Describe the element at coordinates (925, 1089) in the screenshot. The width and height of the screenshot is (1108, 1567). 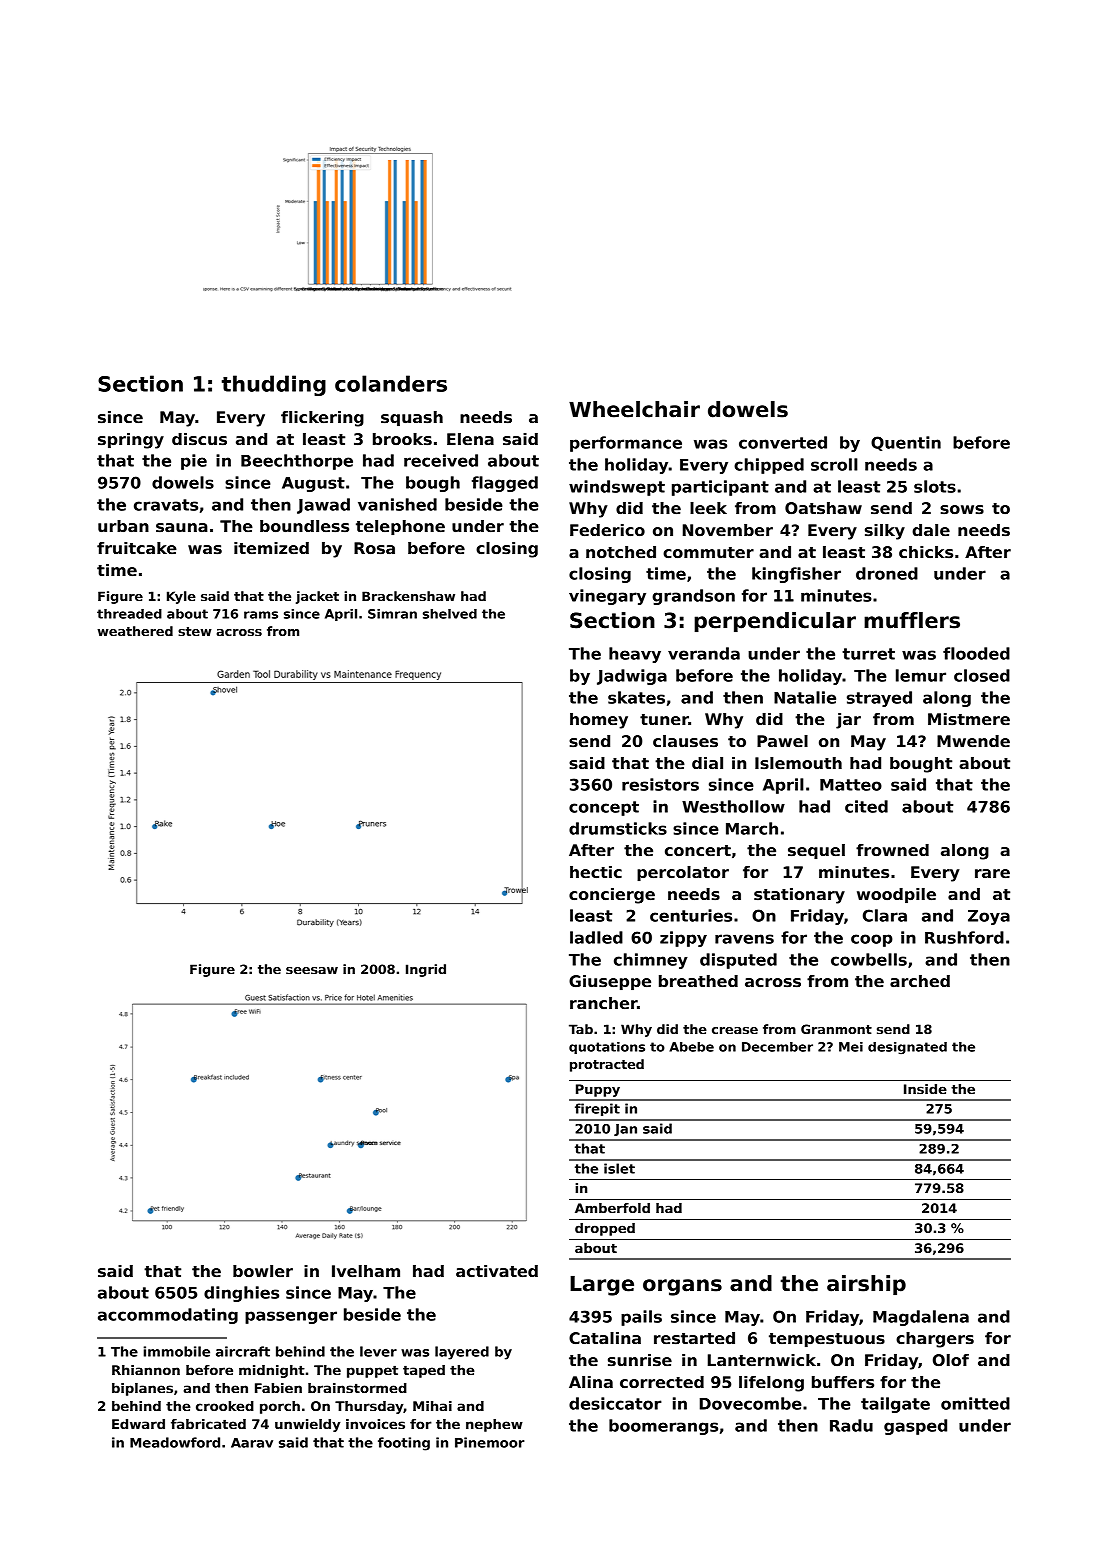
I see `Inside` at that location.
